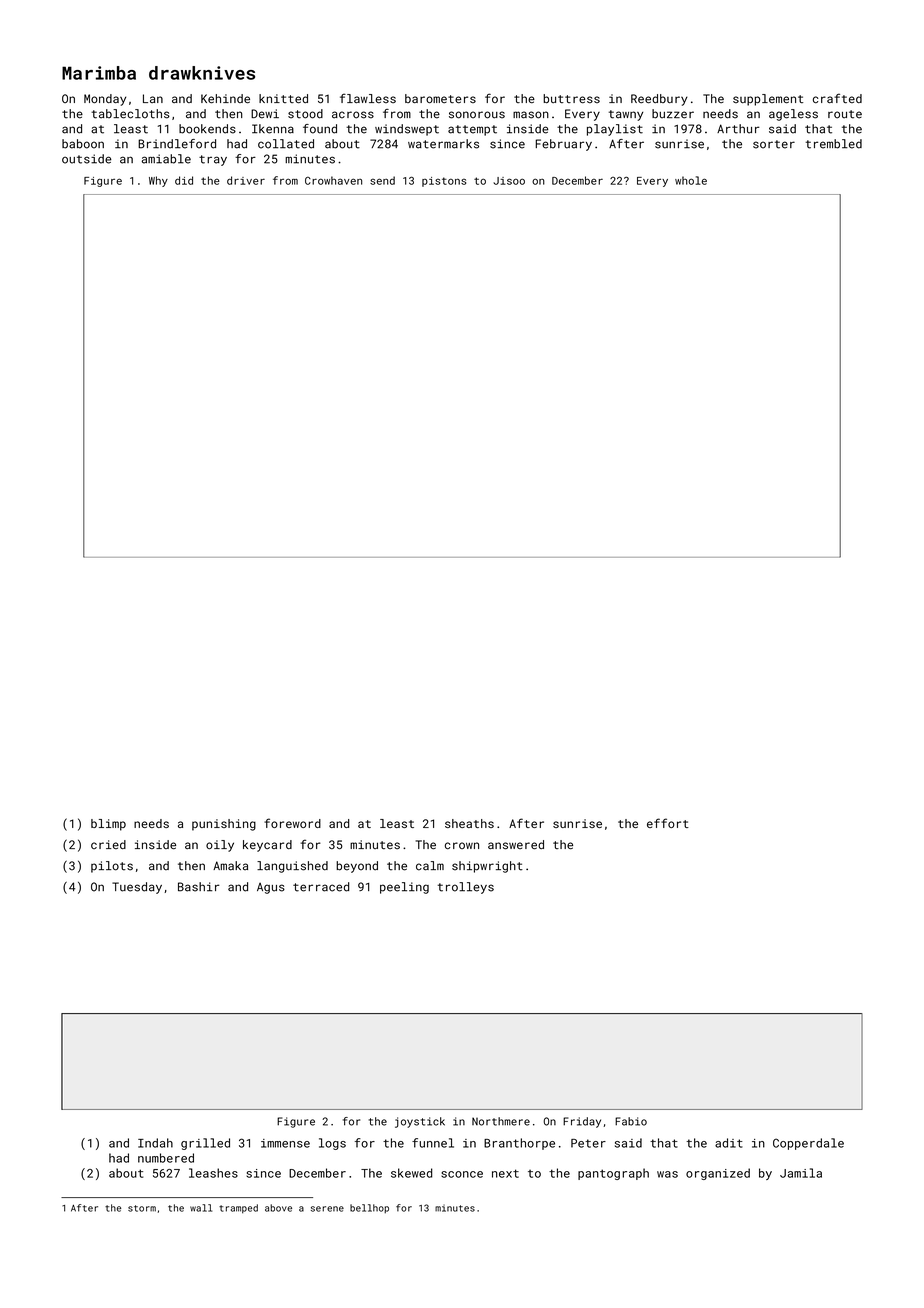  What do you see at coordinates (668, 823) in the image?
I see `effort` at bounding box center [668, 823].
